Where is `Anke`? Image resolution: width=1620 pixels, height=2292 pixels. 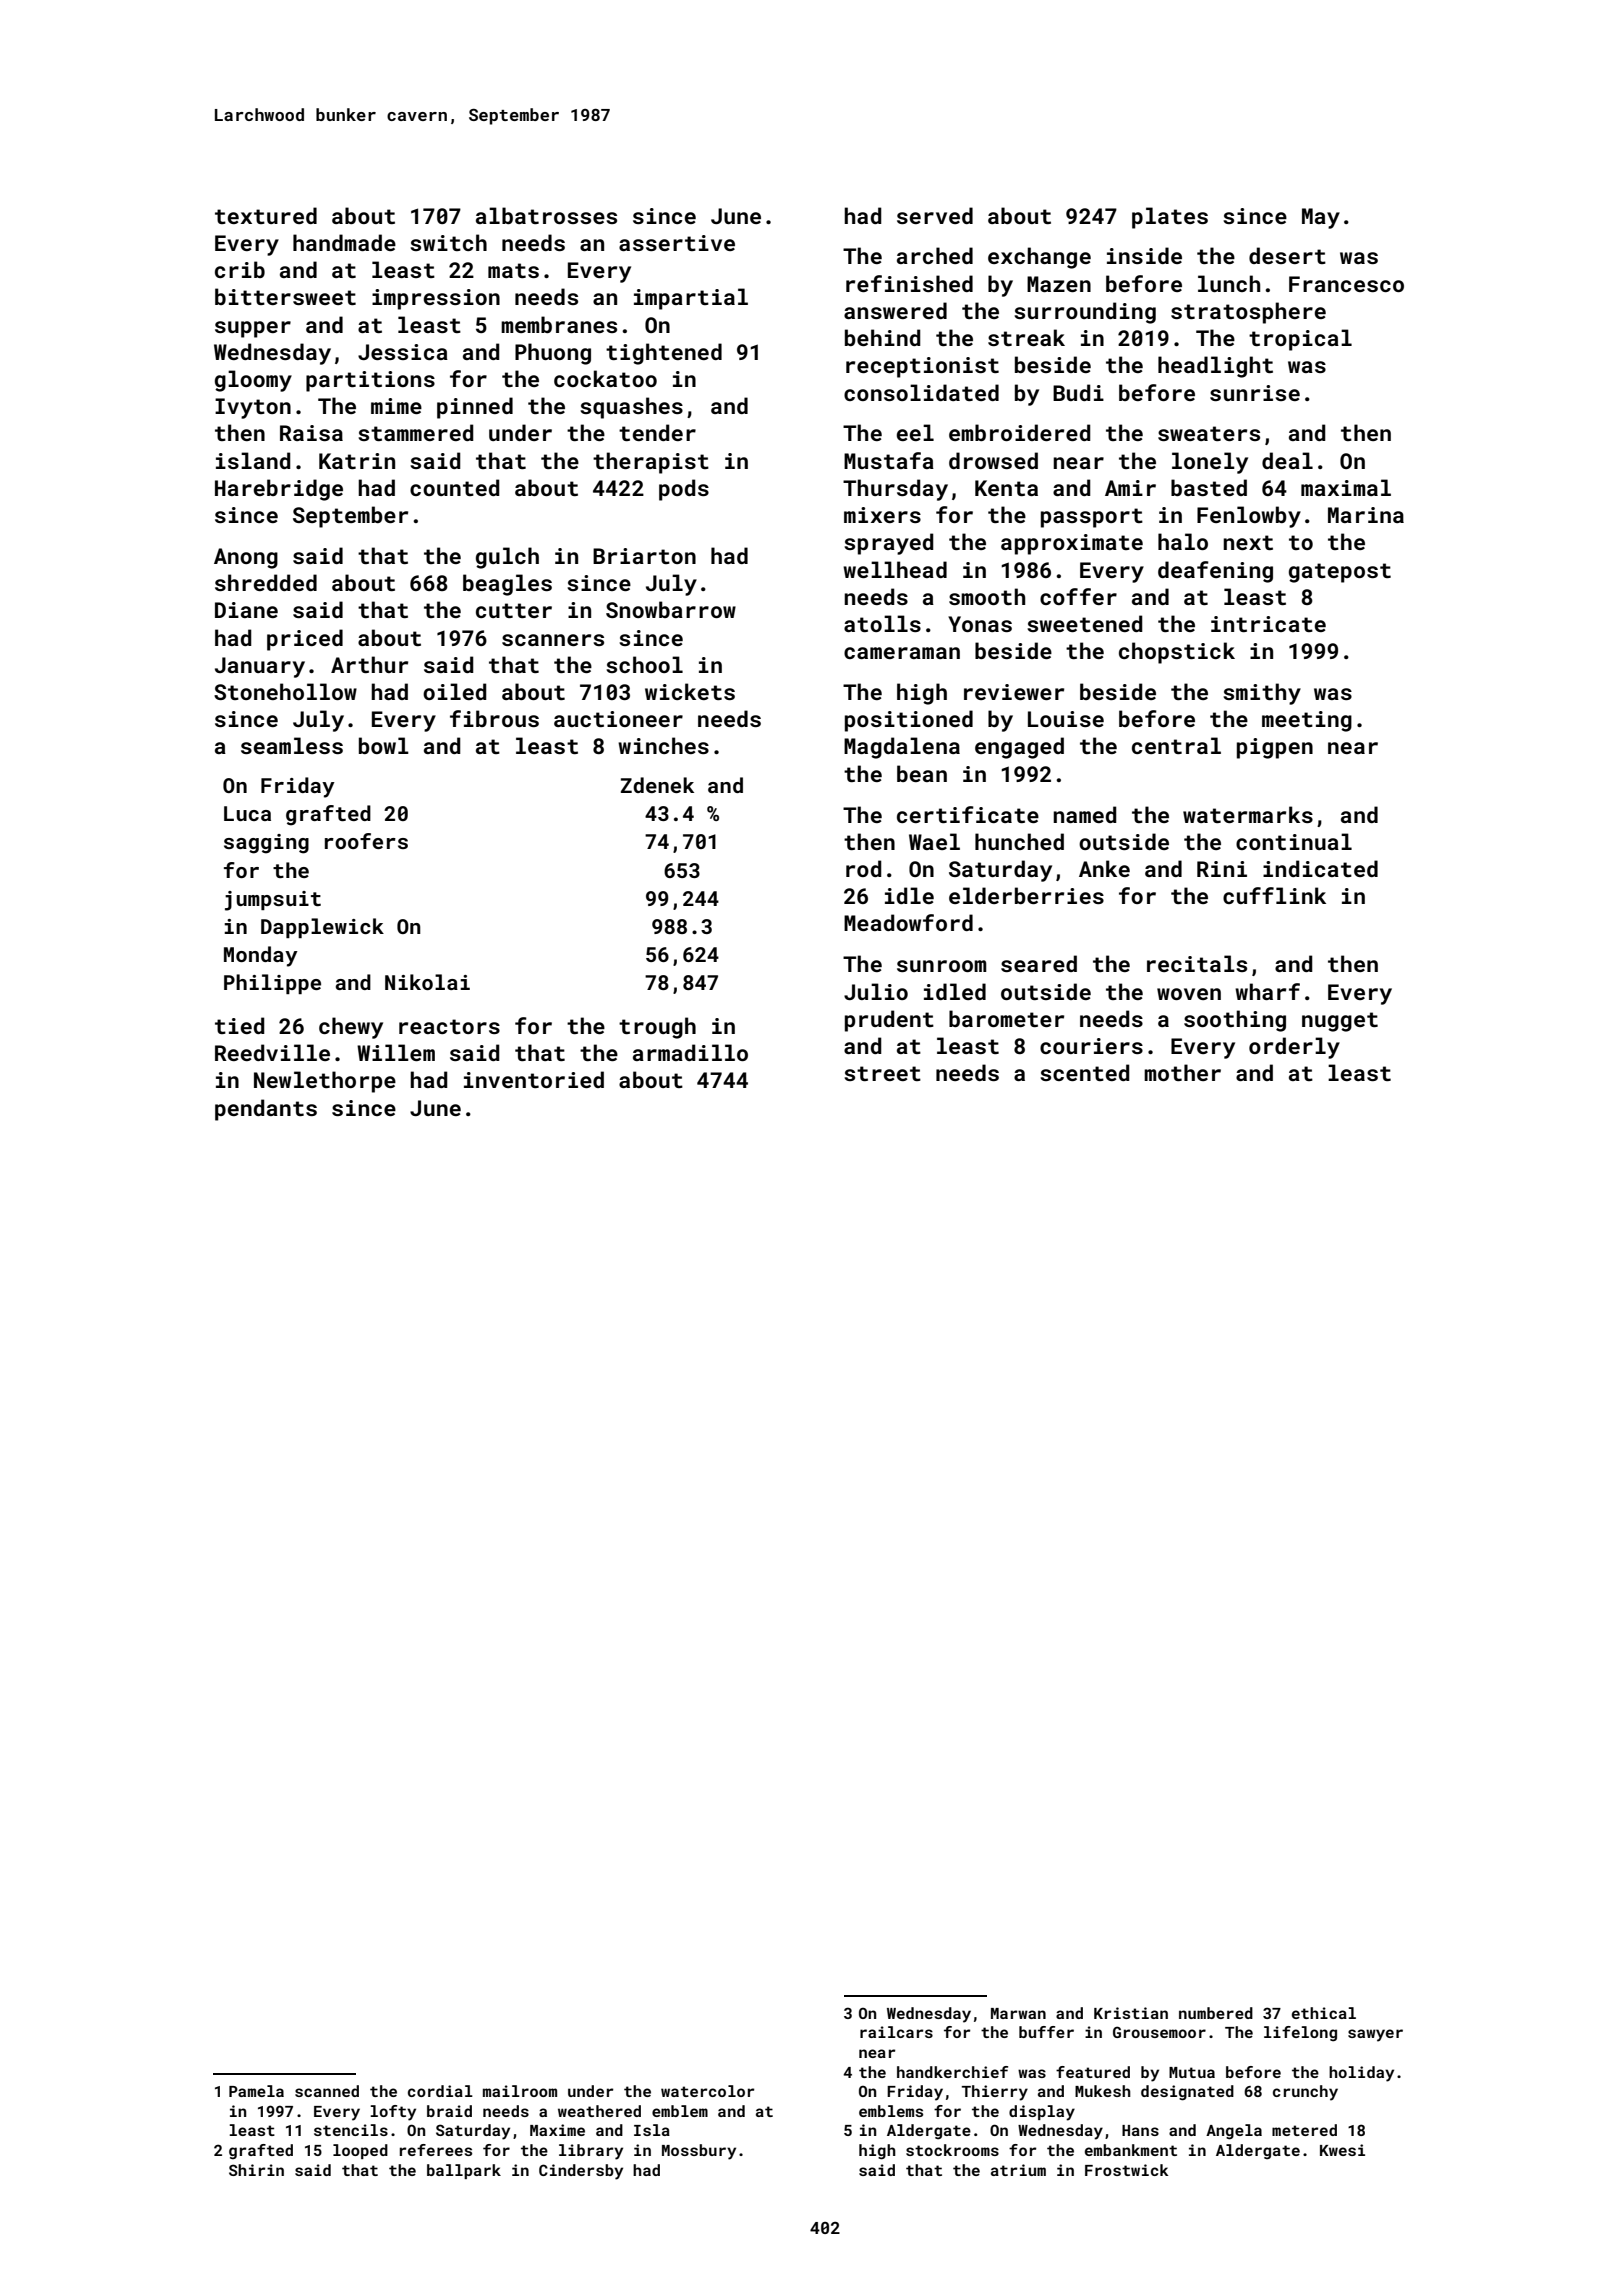
Anke is located at coordinates (1104, 868).
